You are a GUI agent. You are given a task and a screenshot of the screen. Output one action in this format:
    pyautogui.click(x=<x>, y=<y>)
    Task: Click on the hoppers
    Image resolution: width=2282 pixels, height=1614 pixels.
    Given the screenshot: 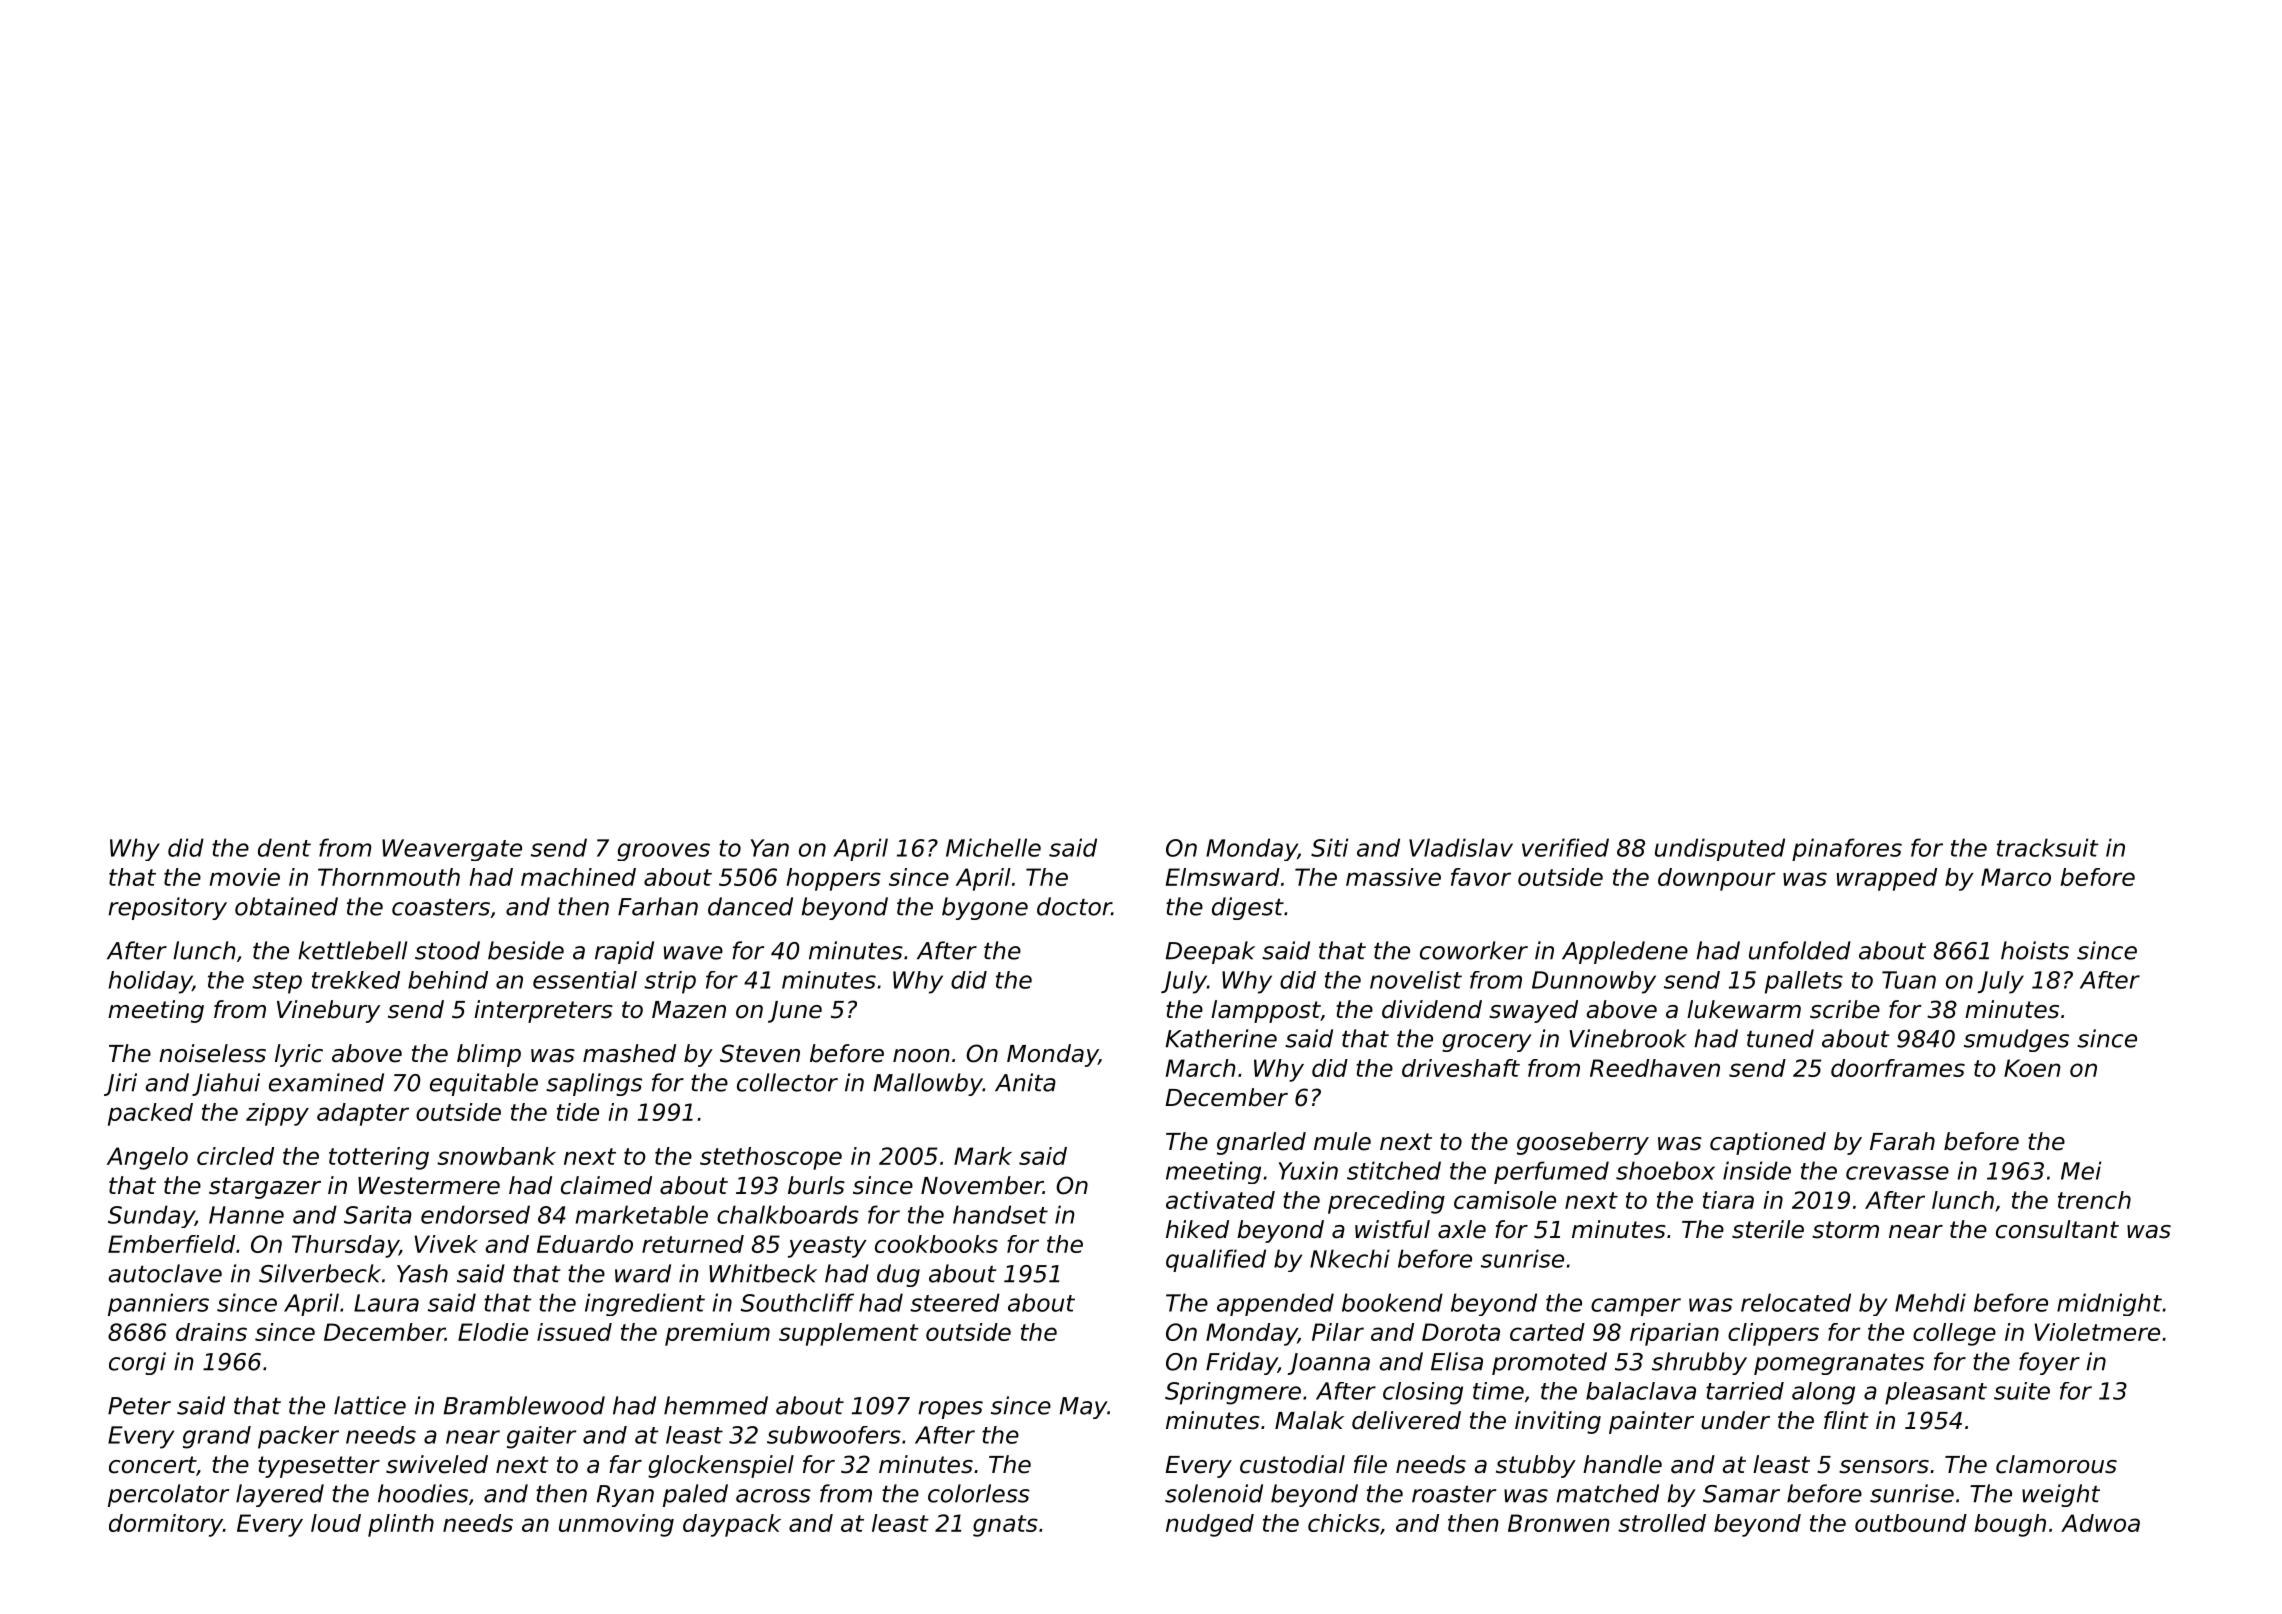 What is the action you would take?
    pyautogui.click(x=833, y=879)
